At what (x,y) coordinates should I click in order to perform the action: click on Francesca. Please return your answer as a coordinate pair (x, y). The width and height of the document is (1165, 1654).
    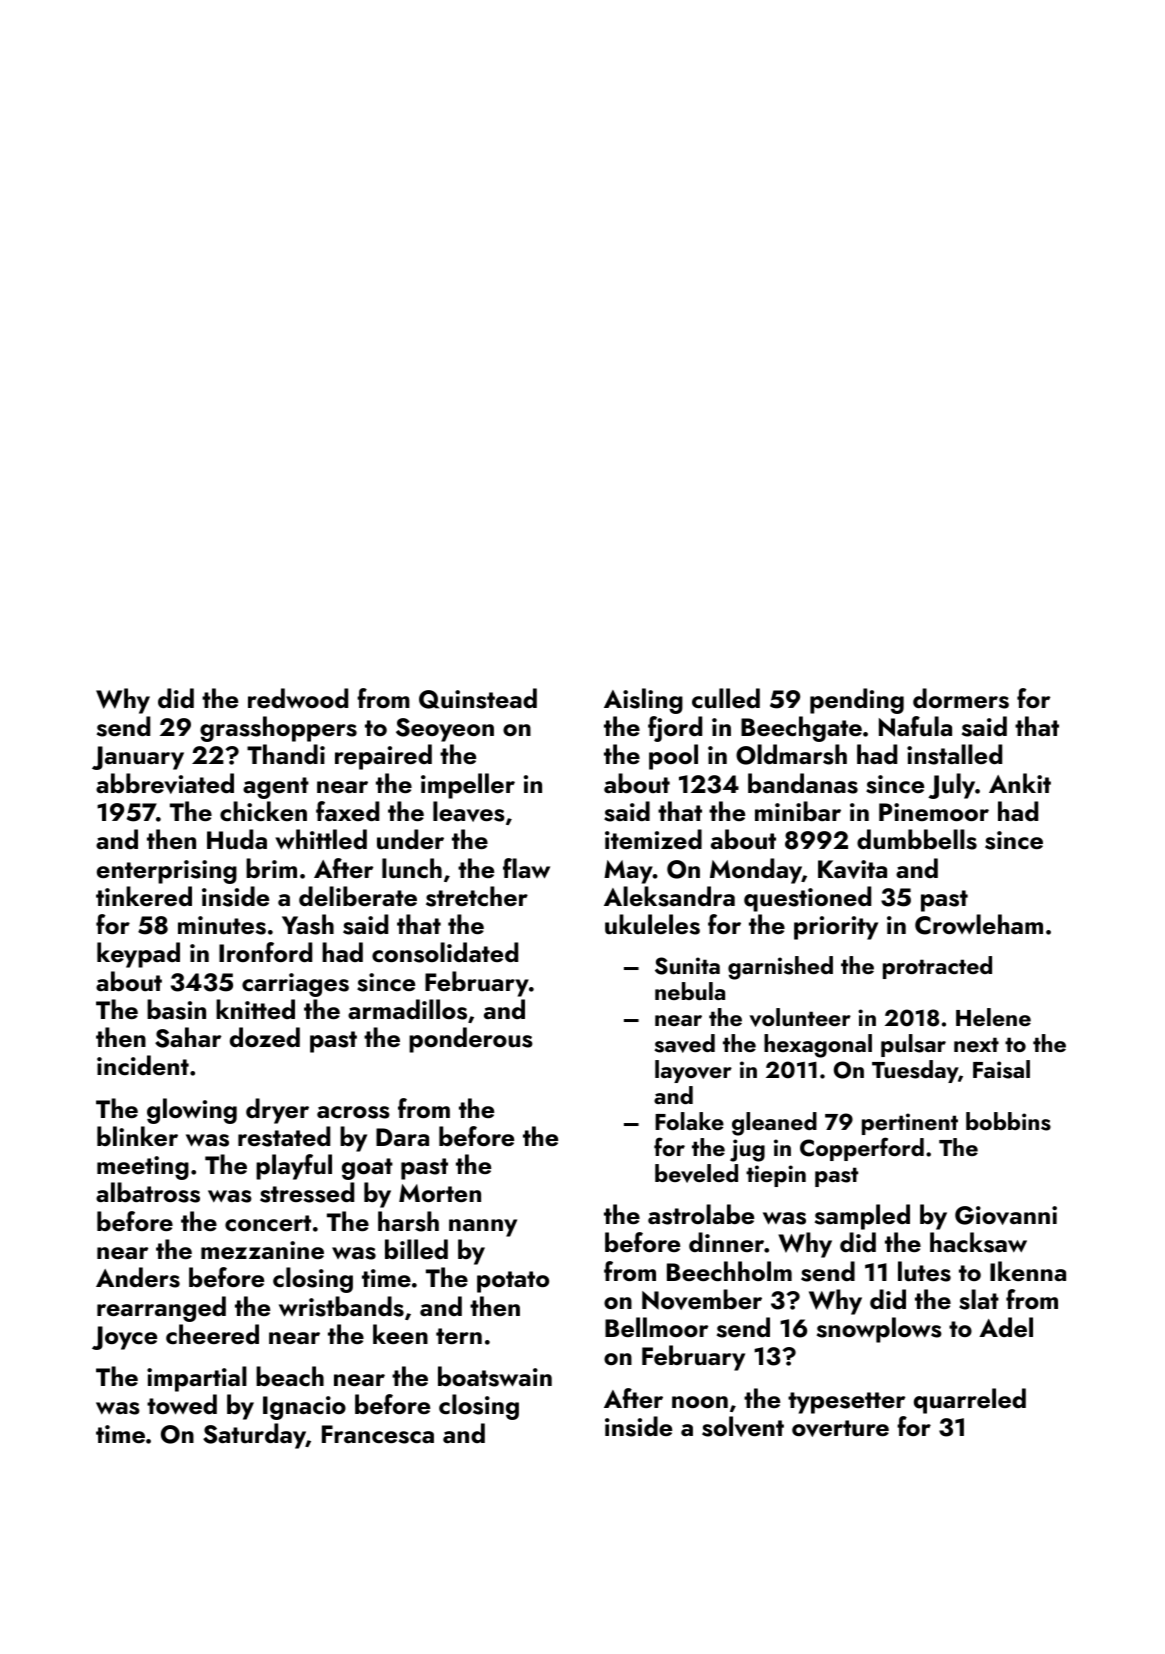
    Looking at the image, I should click on (378, 1434).
